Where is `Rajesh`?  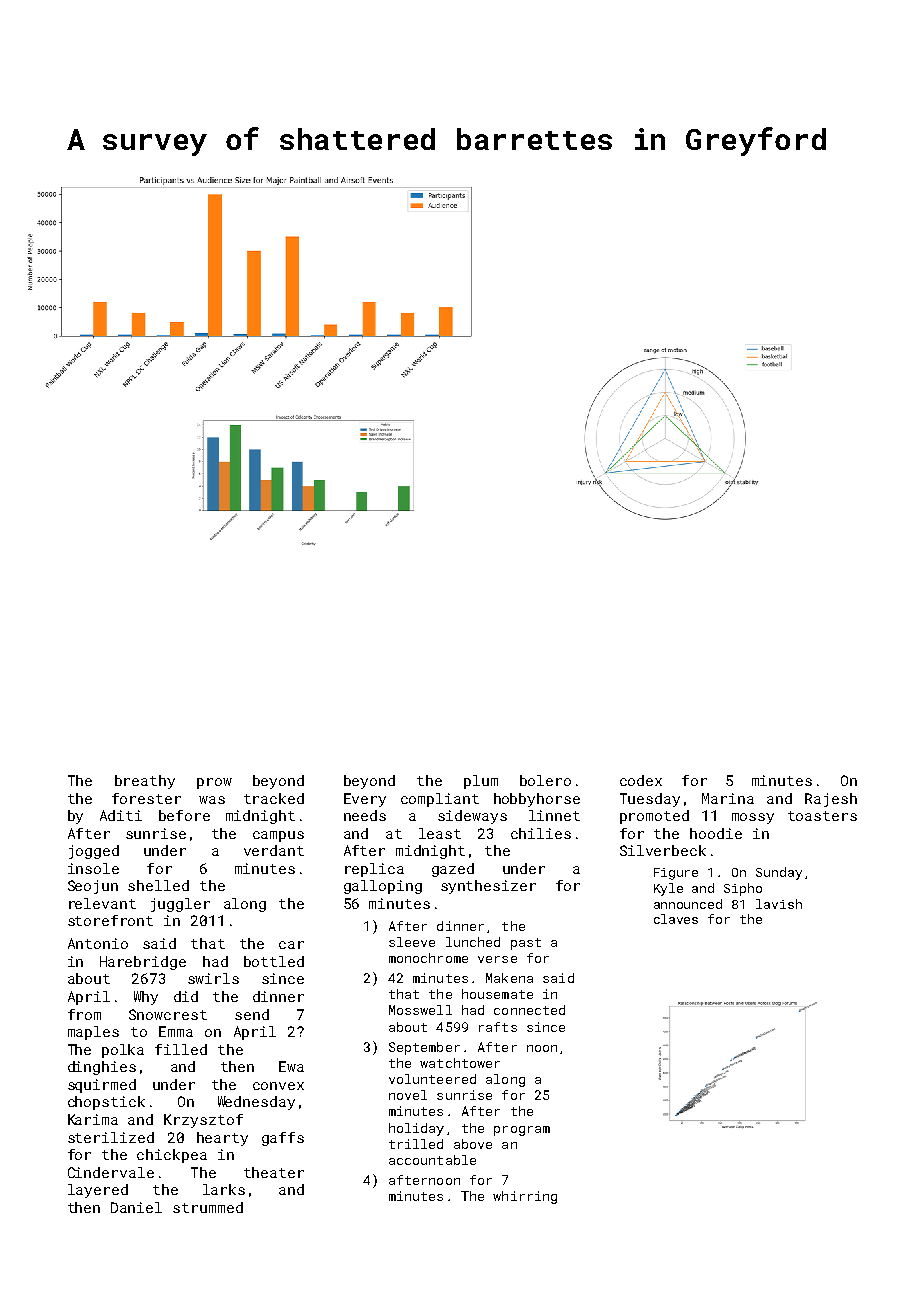
Rajesh is located at coordinates (831, 800).
